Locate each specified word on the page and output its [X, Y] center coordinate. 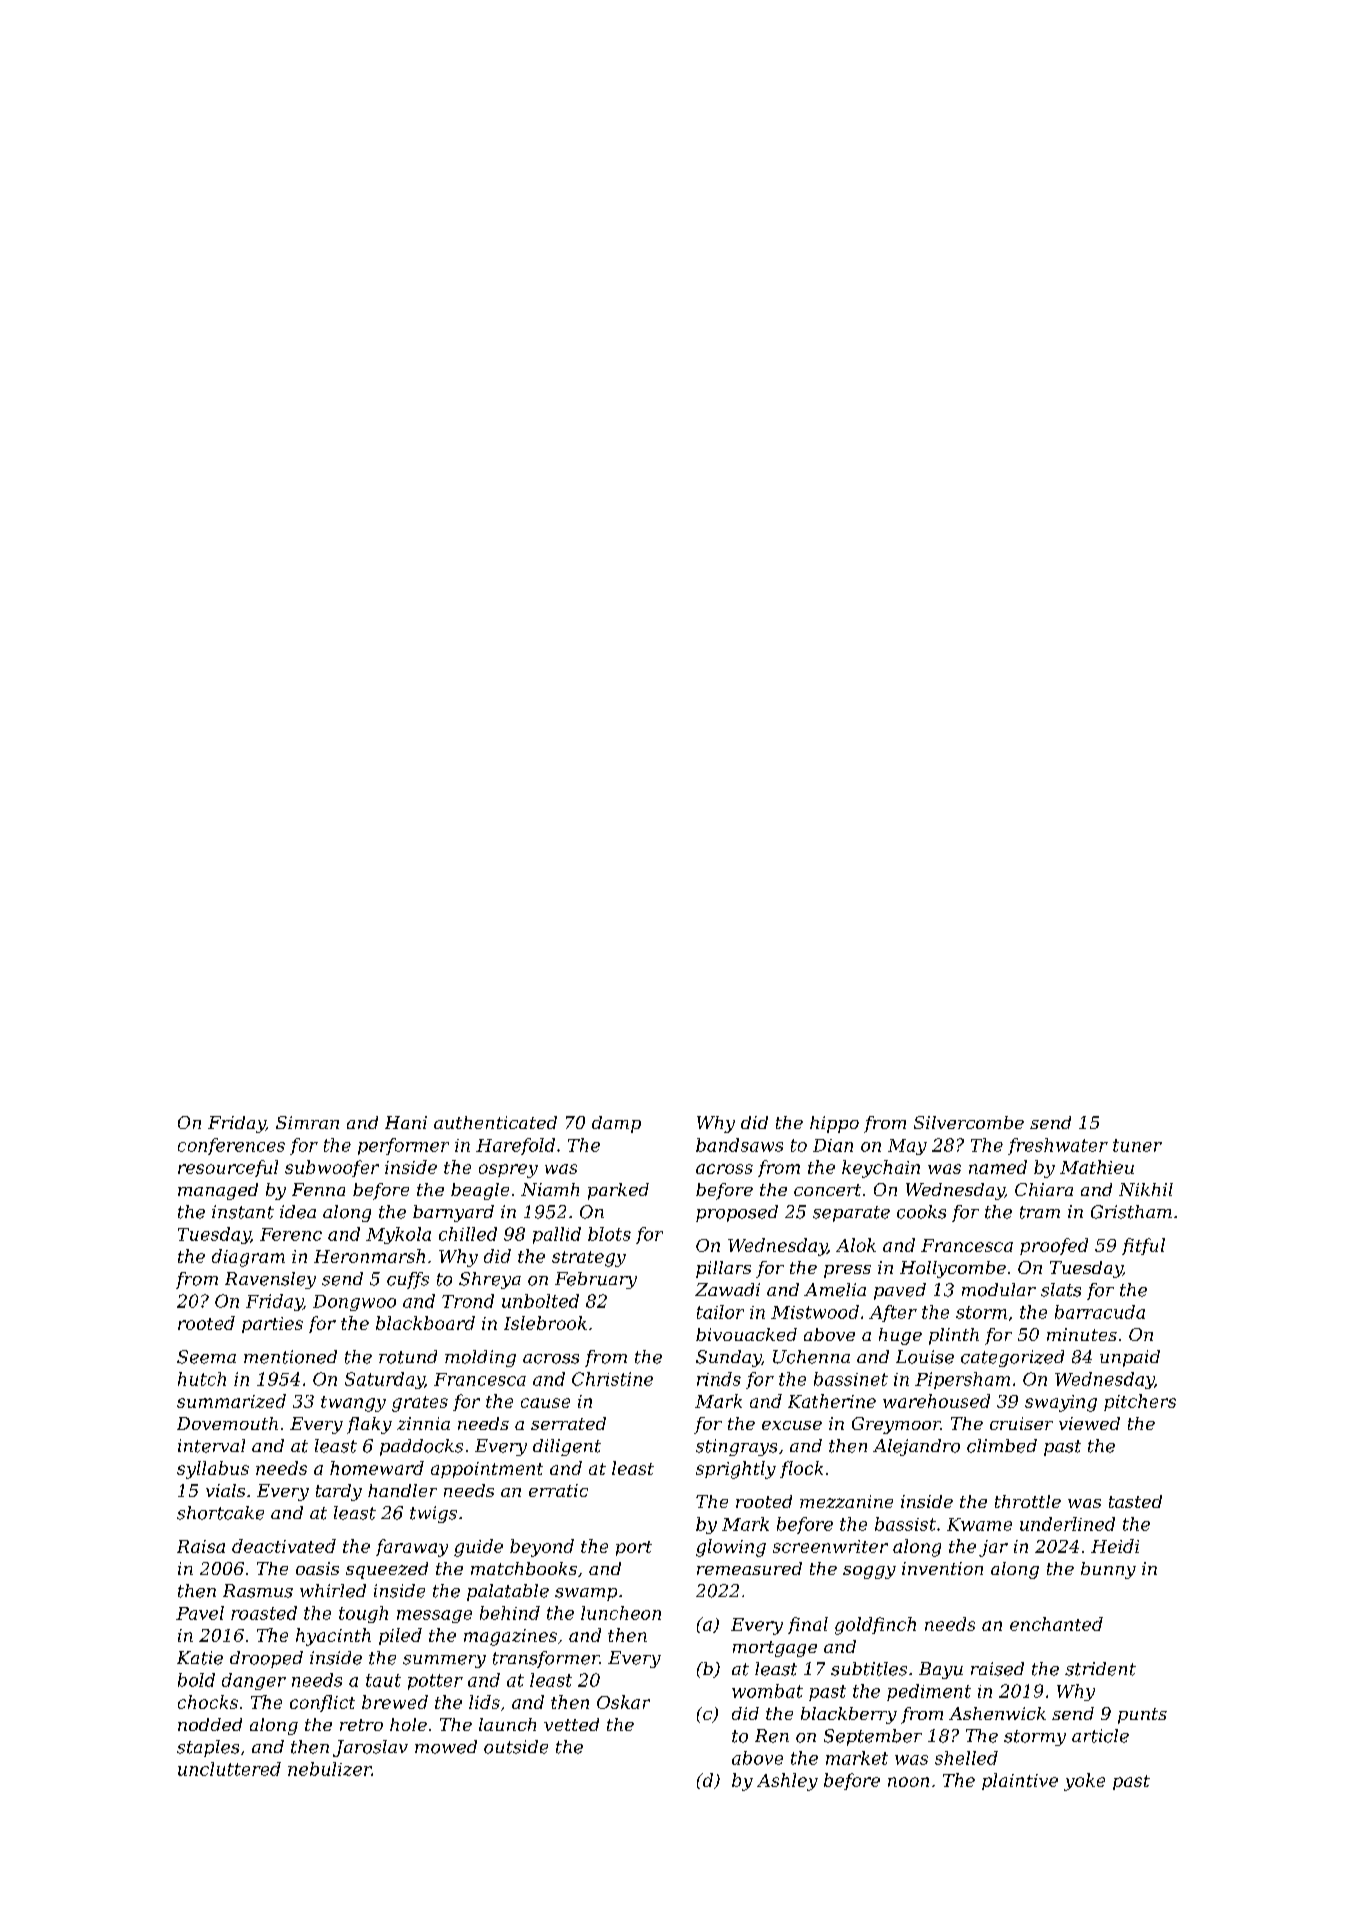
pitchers [1140, 1402]
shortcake [220, 1513]
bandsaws [739, 1145]
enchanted [1056, 1624]
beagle [480, 1191]
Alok [856, 1245]
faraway [412, 1548]
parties [272, 1325]
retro [361, 1725]
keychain [881, 1169]
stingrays [736, 1447]
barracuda [1100, 1312]
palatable [508, 1592]
